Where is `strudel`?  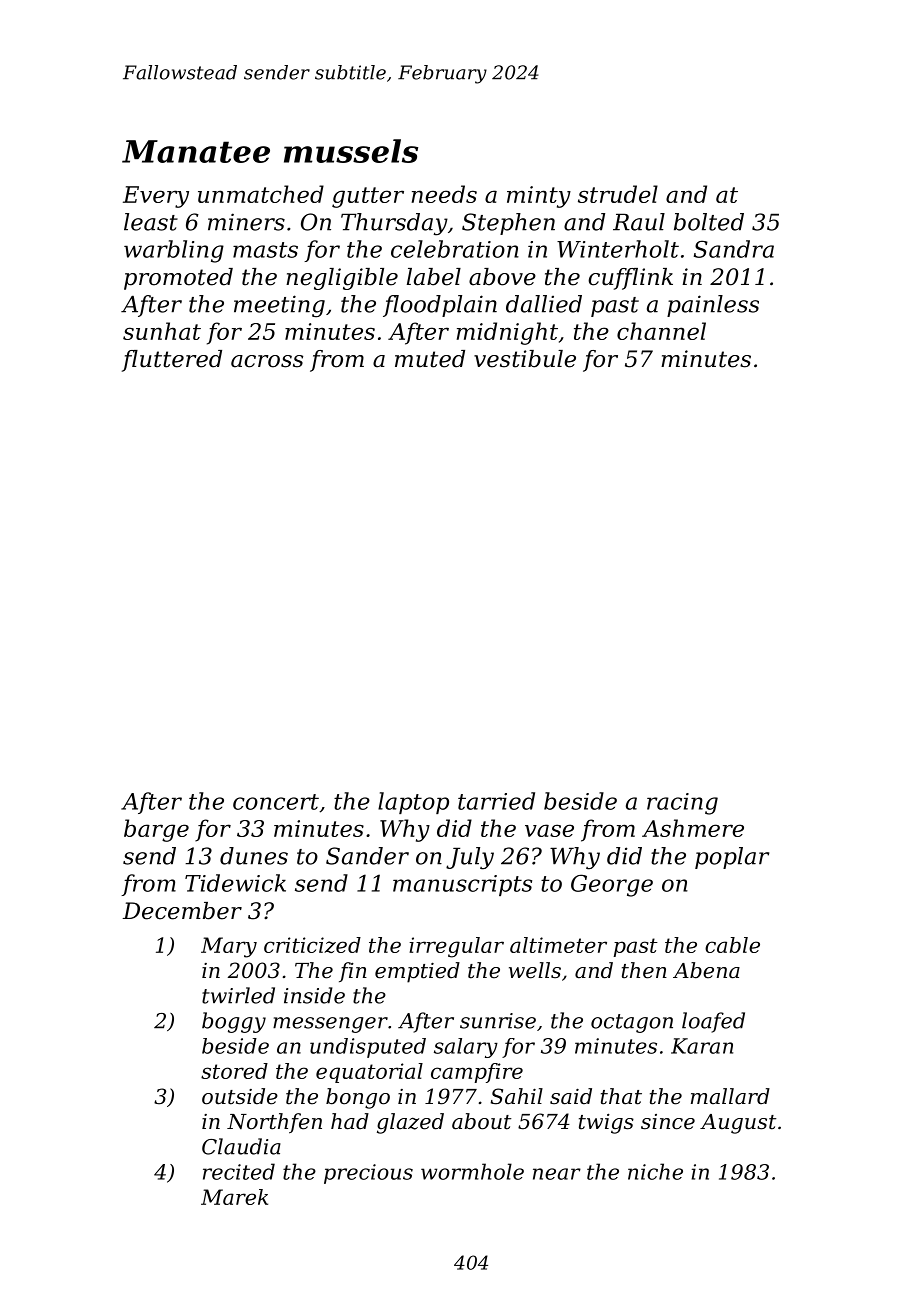 strudel is located at coordinates (618, 194).
